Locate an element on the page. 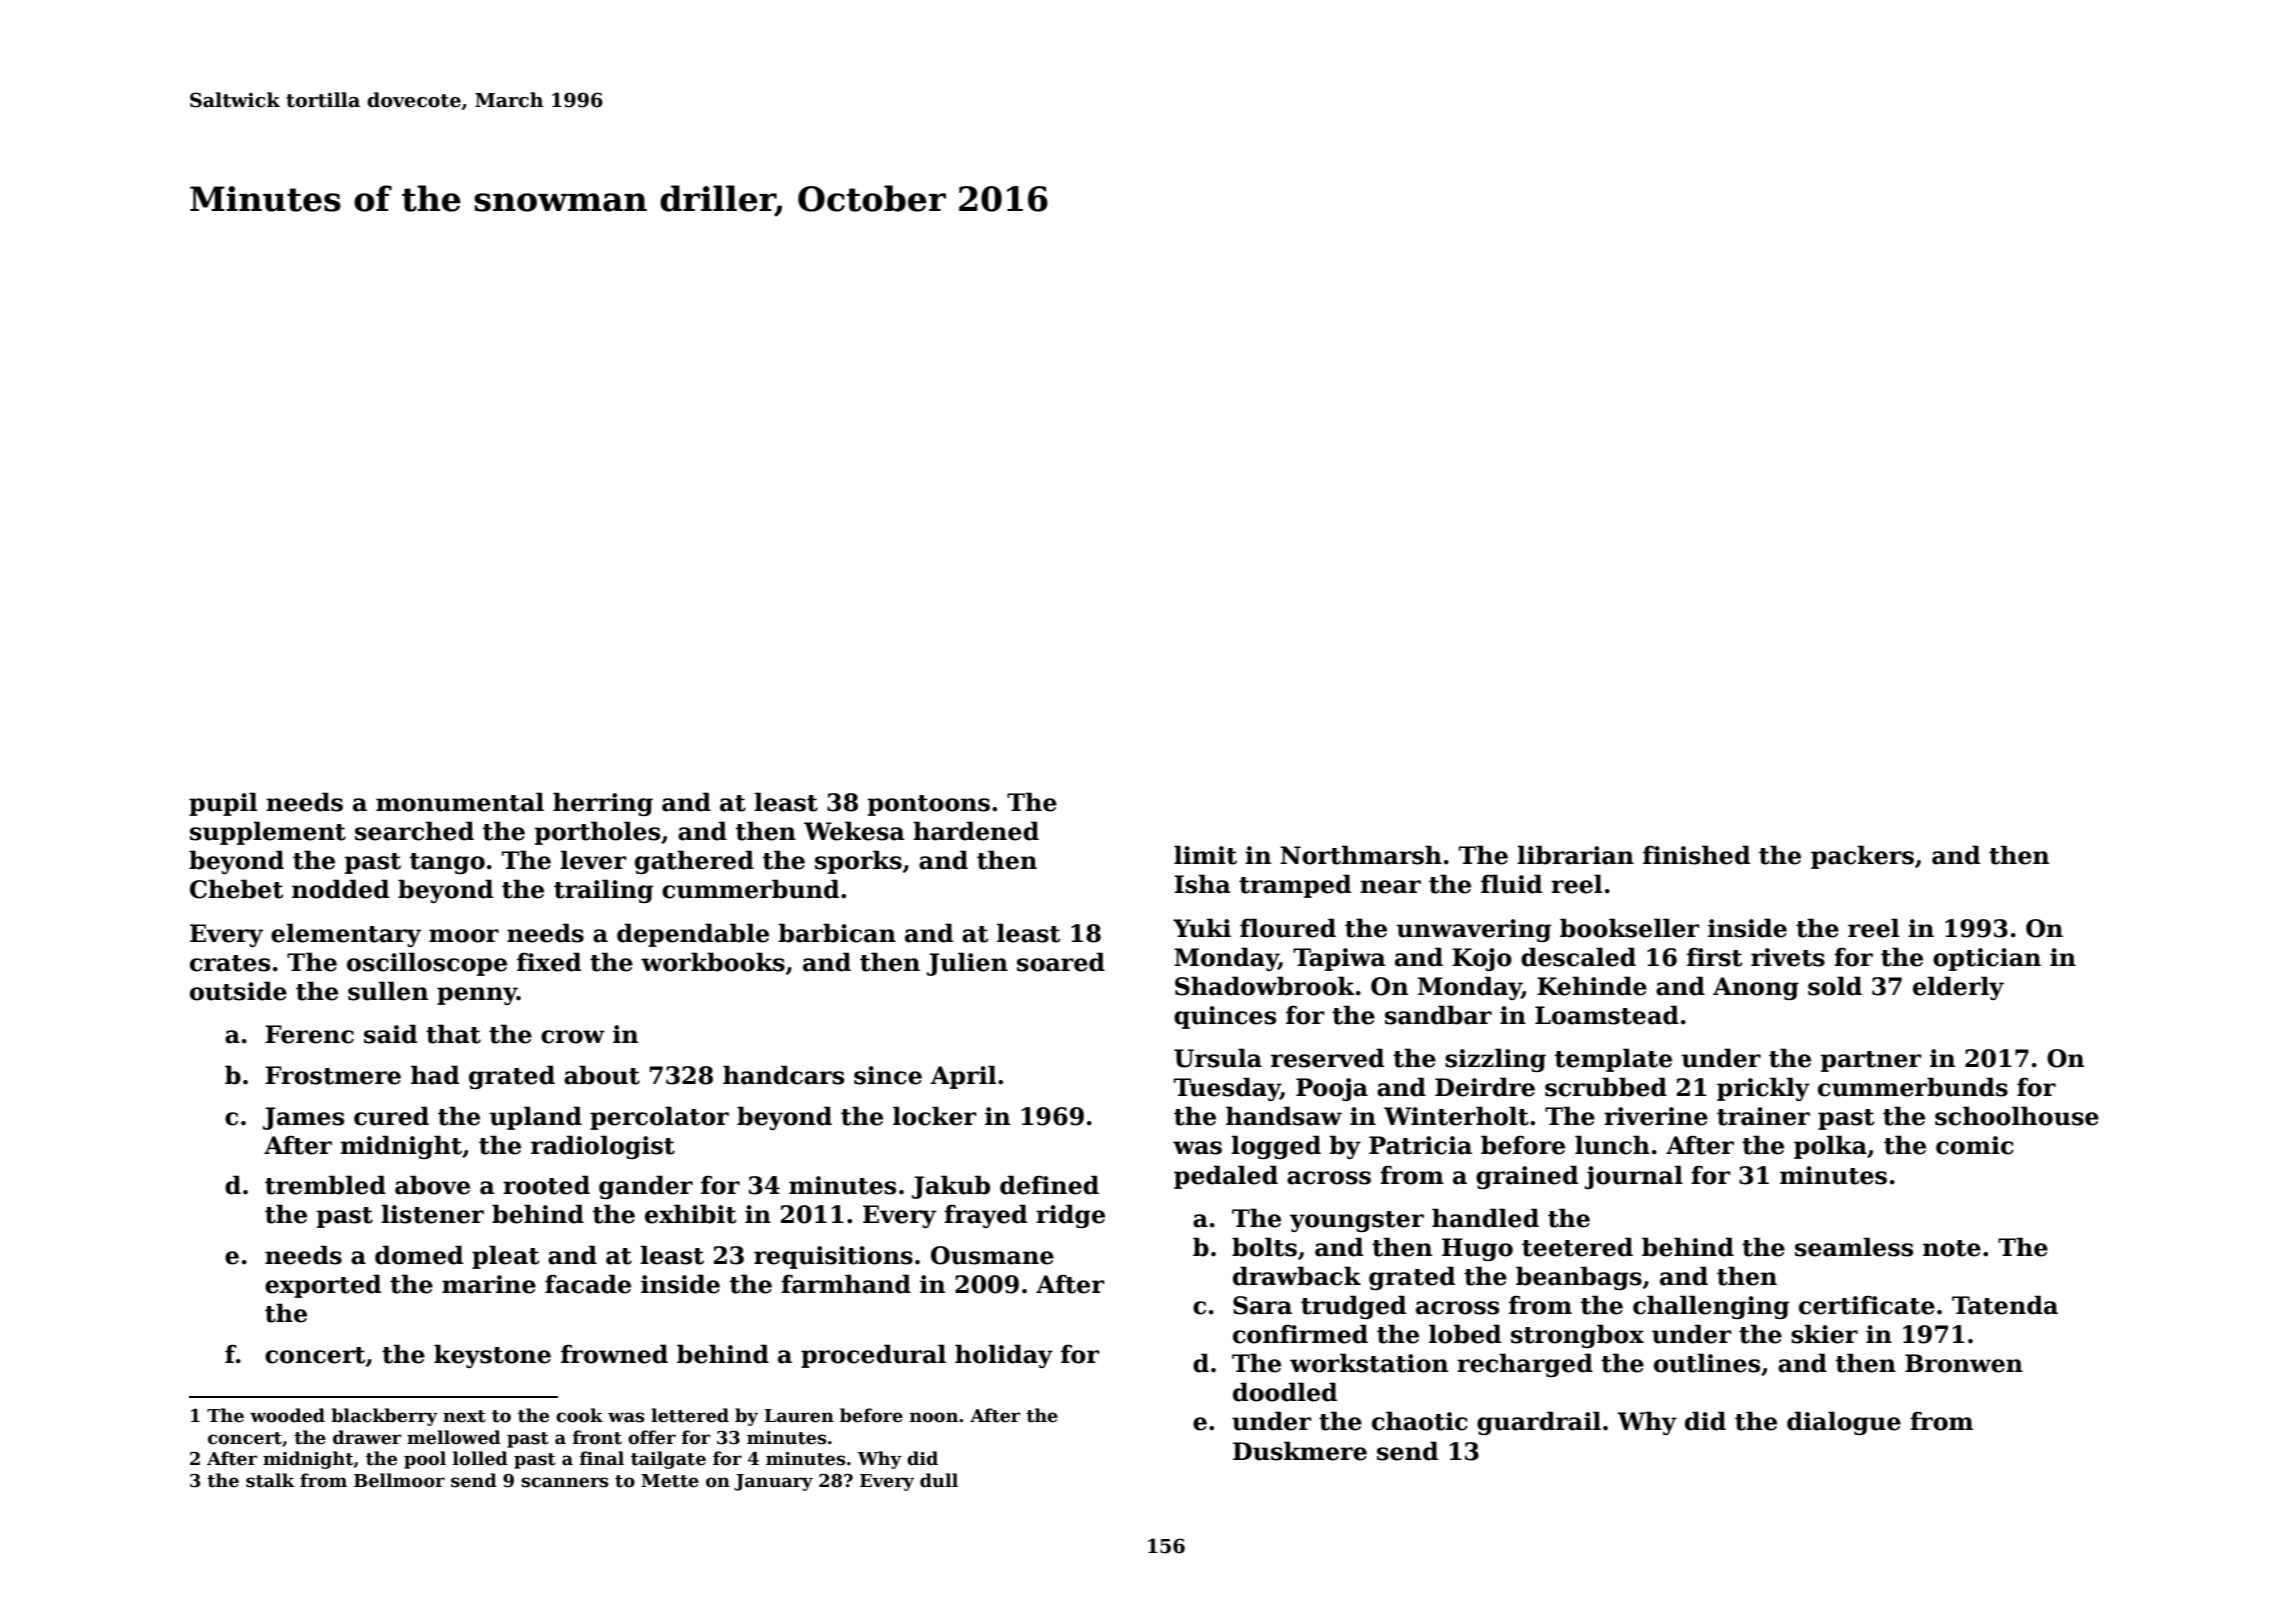 The width and height of the page is (2292, 1620). polka is located at coordinates (1830, 1147).
